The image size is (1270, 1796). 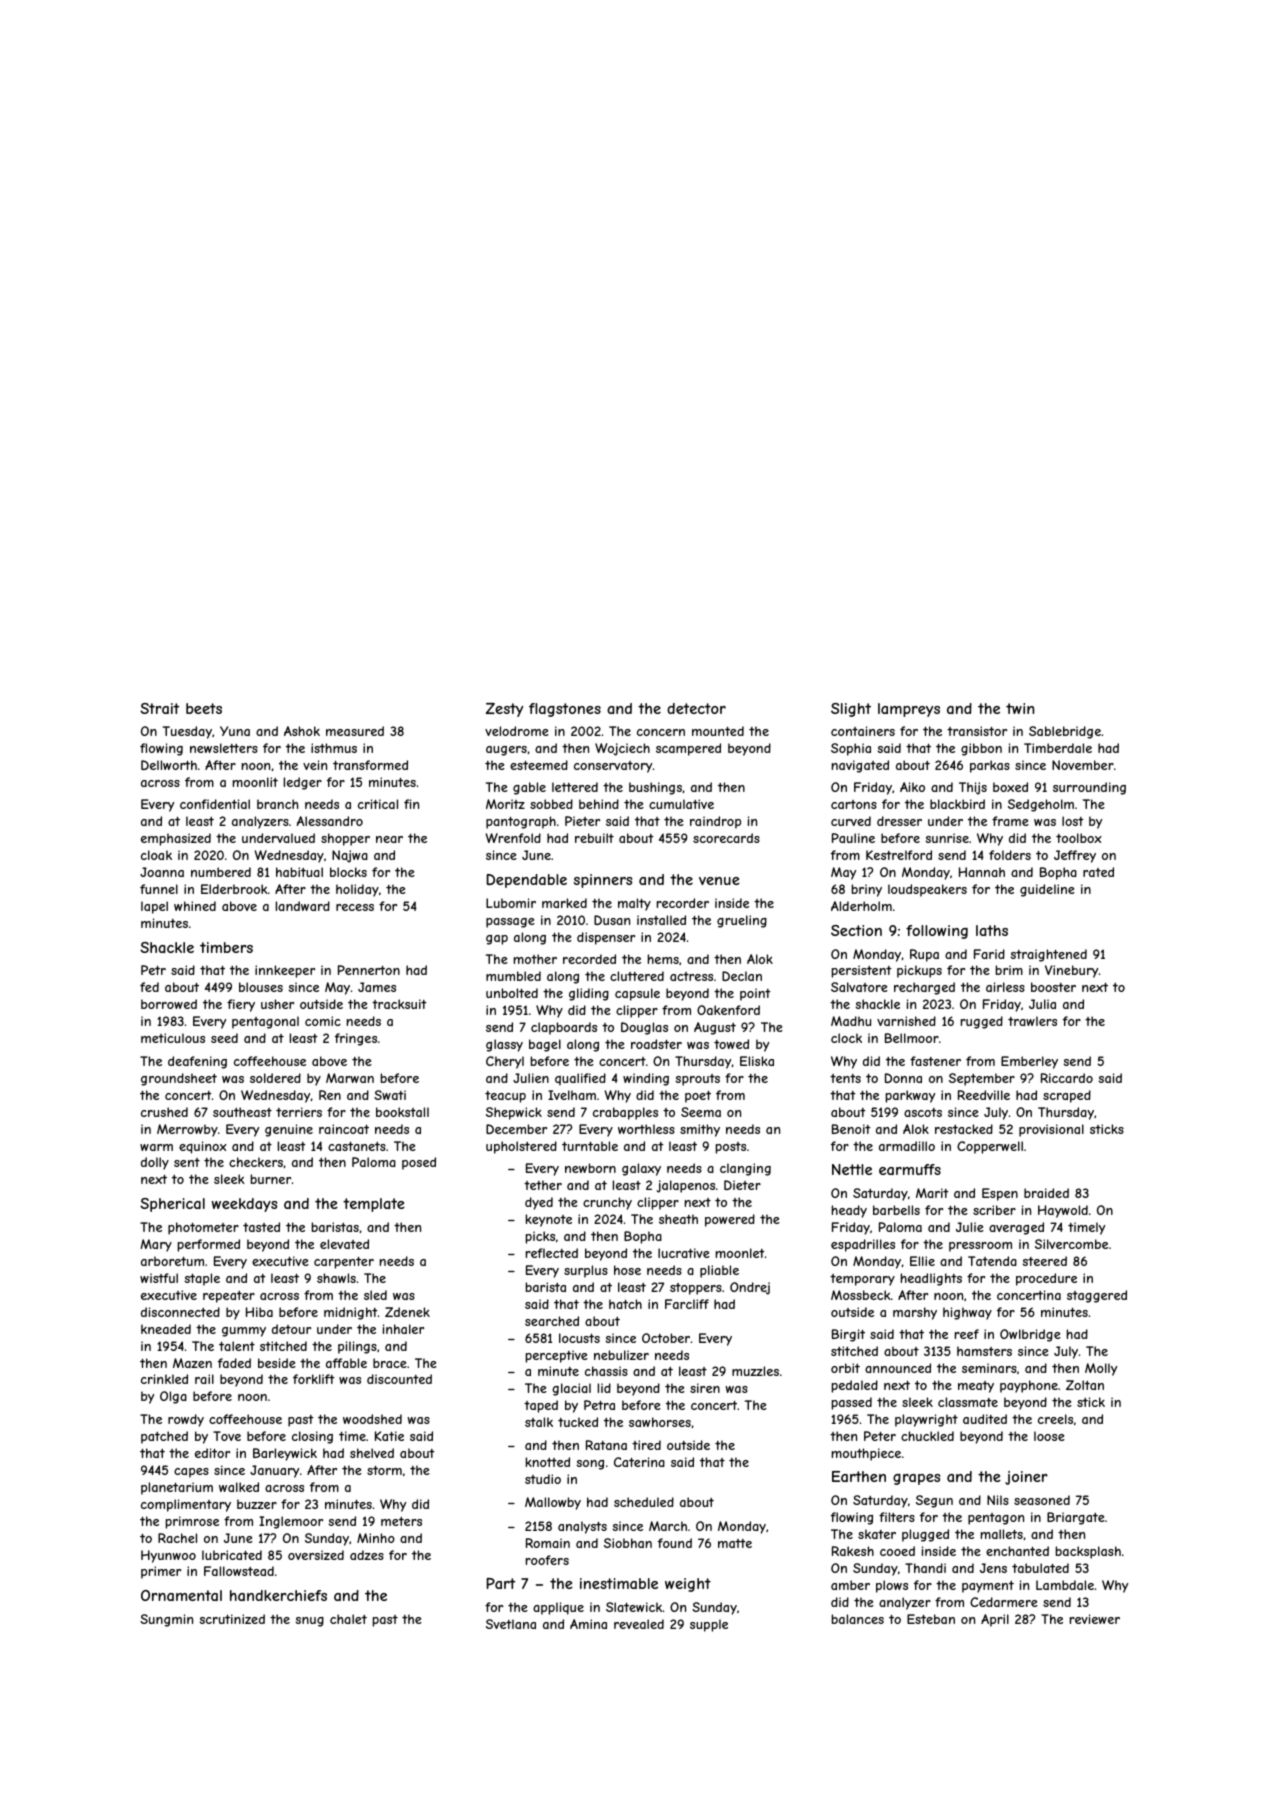 What do you see at coordinates (1046, 1193) in the screenshot?
I see `braided` at bounding box center [1046, 1193].
